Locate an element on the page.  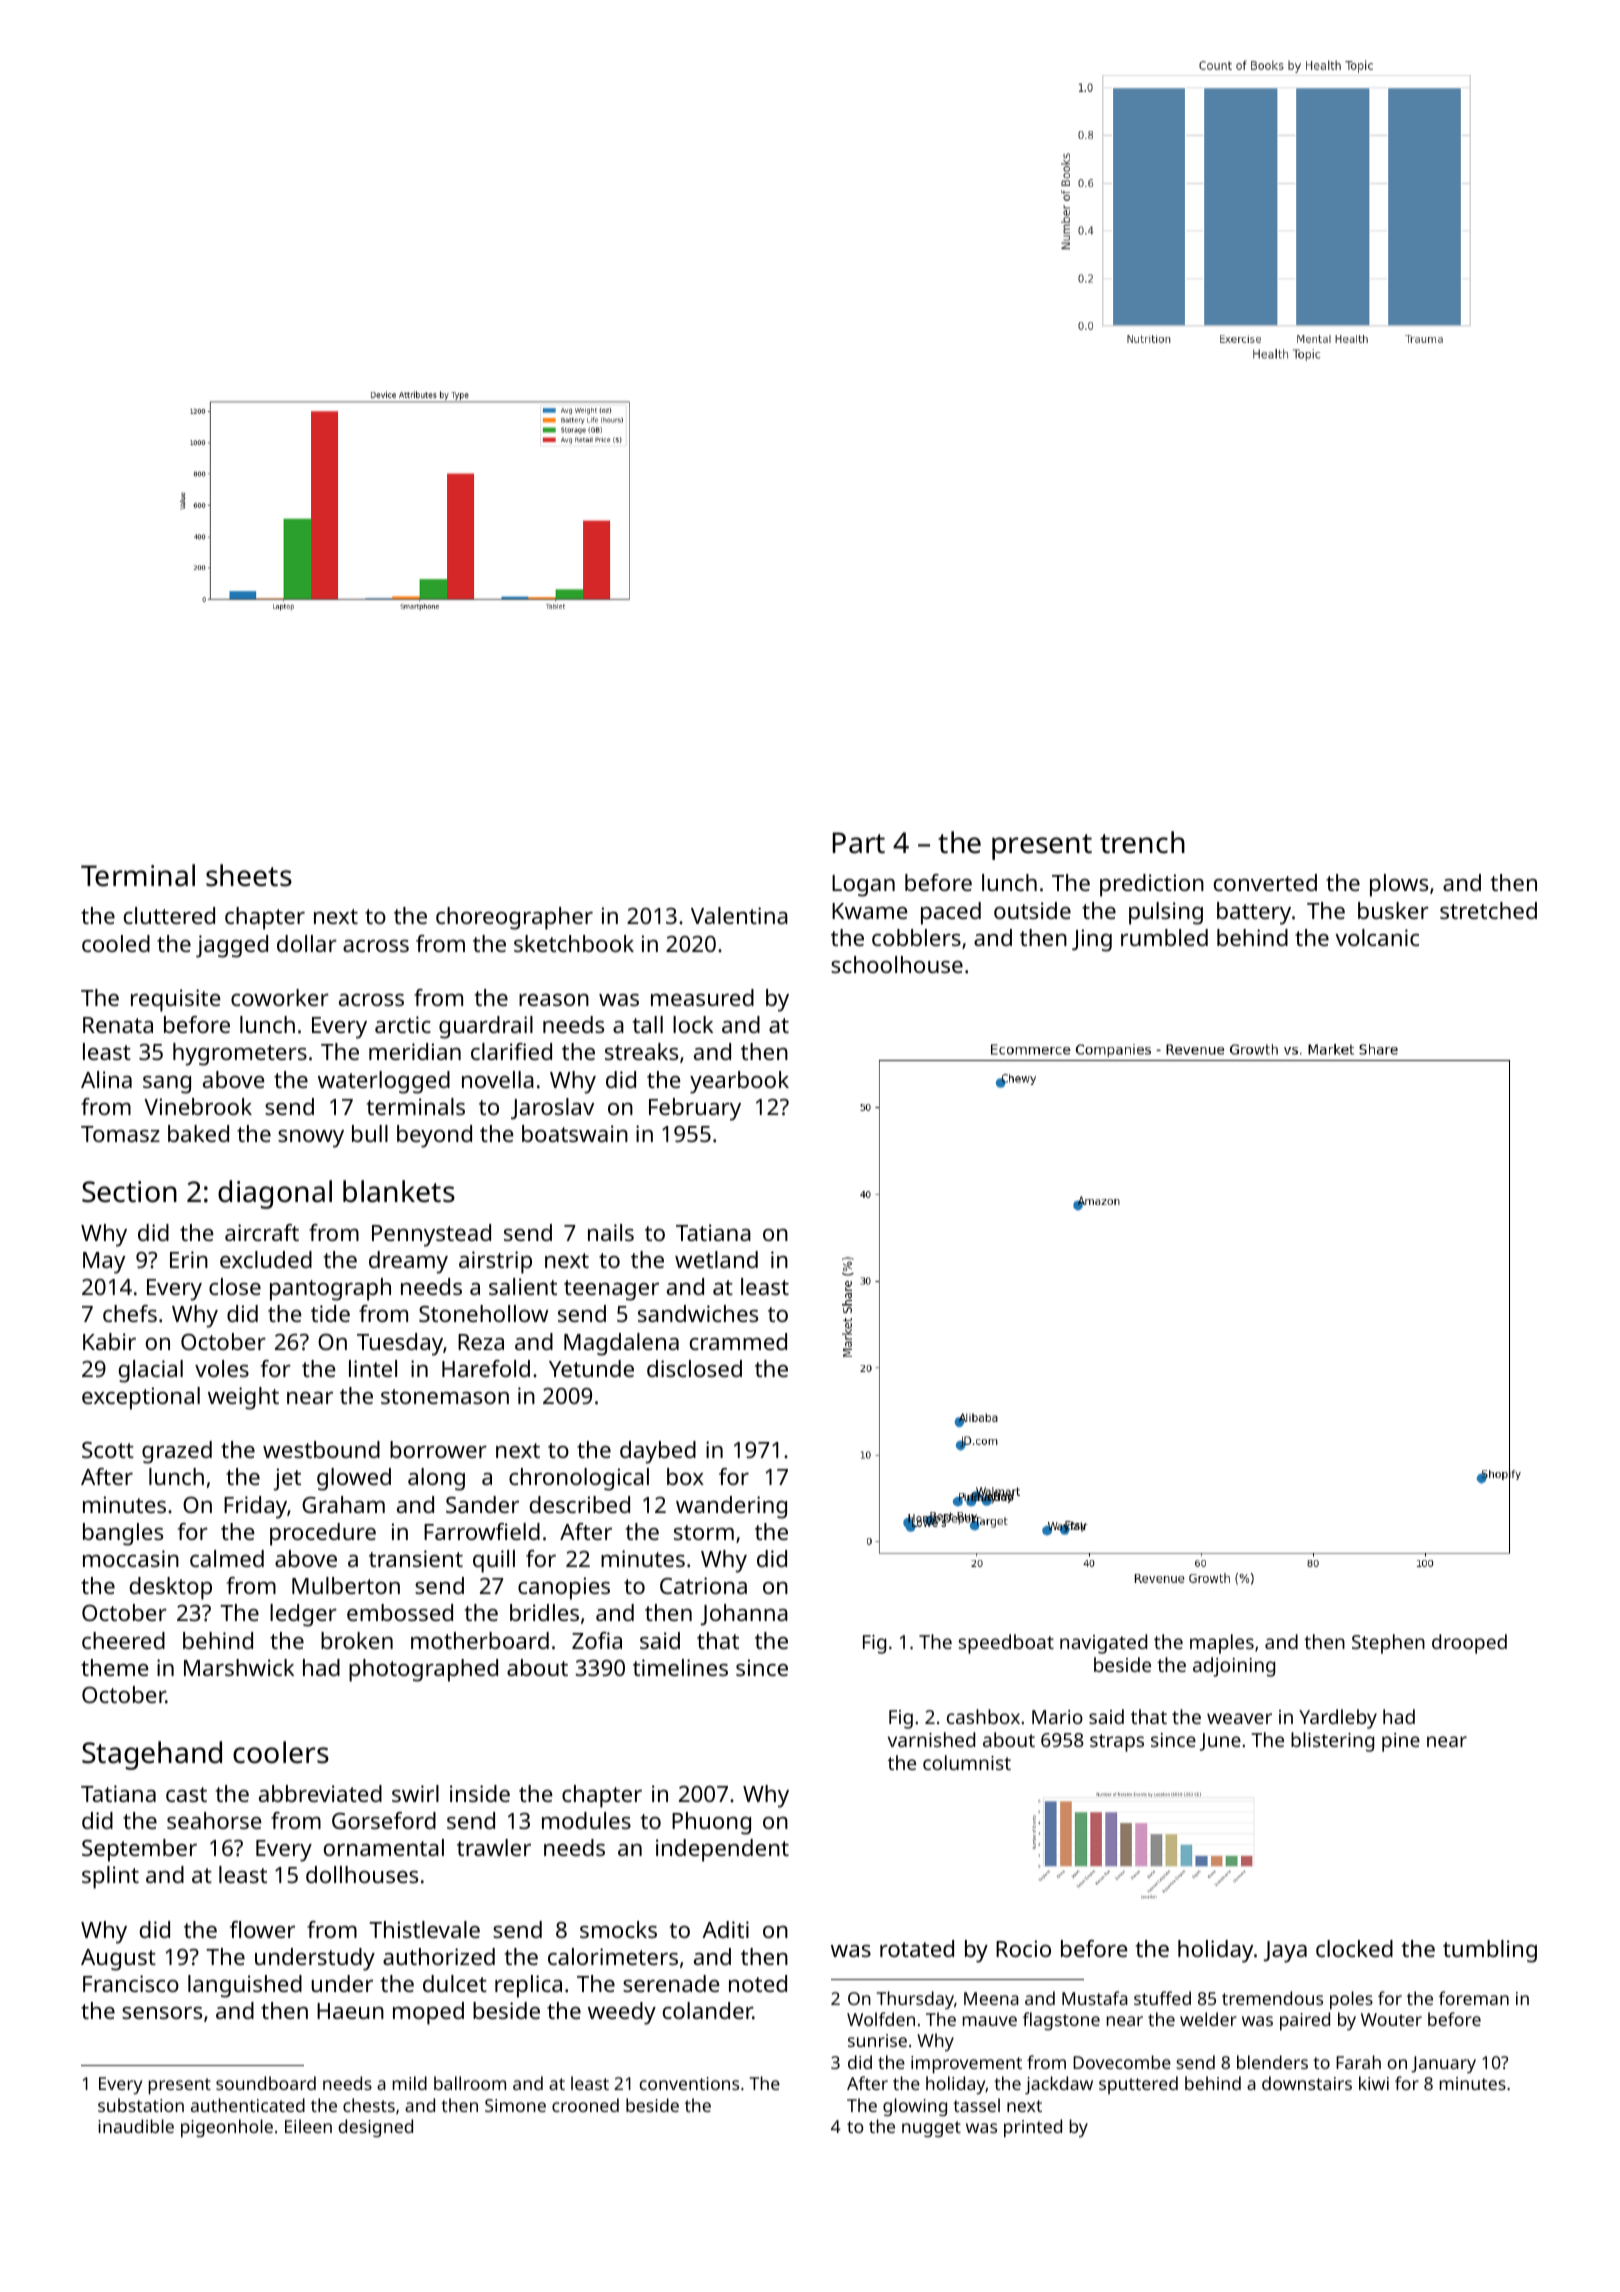
sheets is located at coordinates (249, 875).
